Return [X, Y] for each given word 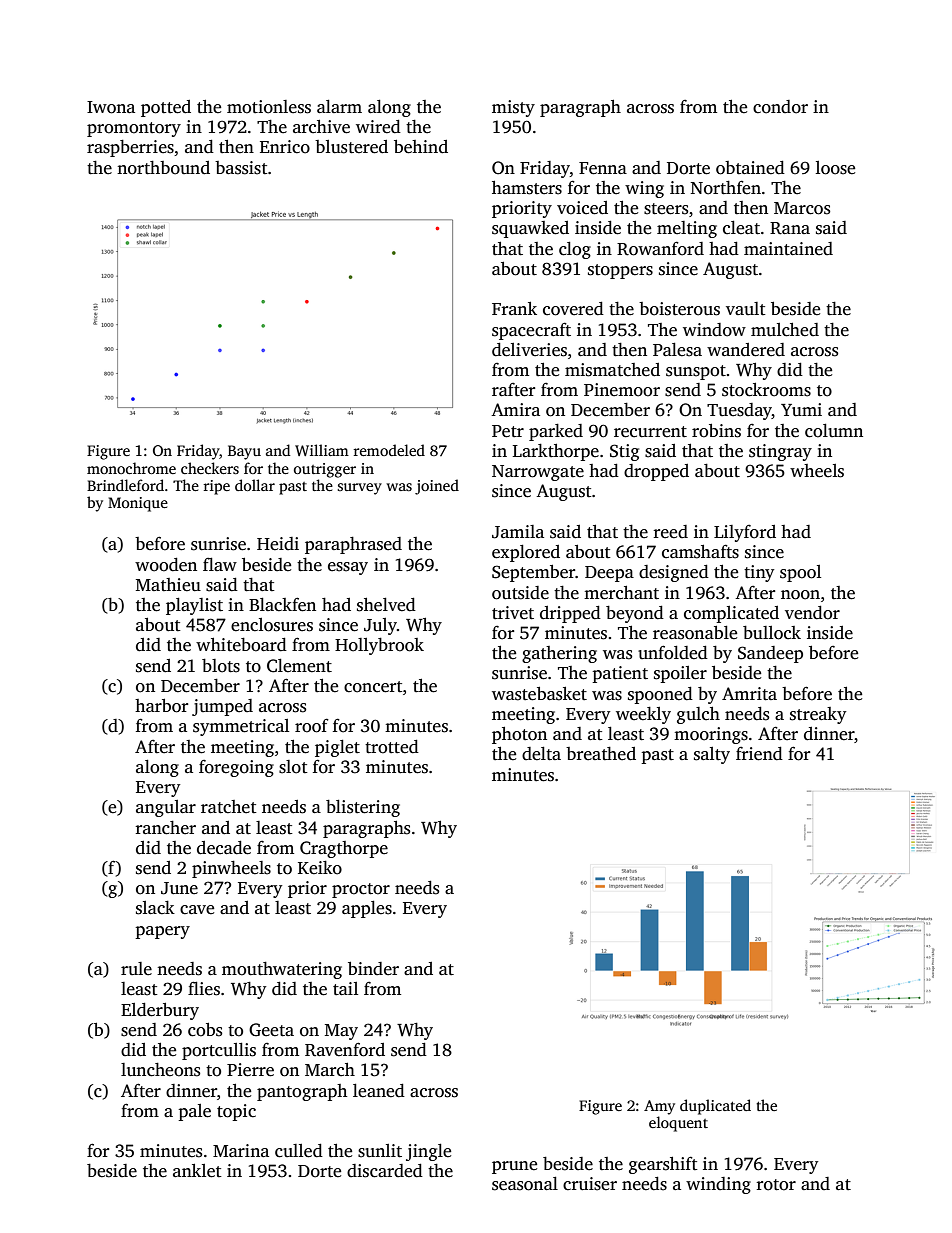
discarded [385, 1171]
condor [780, 107]
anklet [197, 1171]
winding [718, 1185]
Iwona [111, 107]
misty [513, 108]
